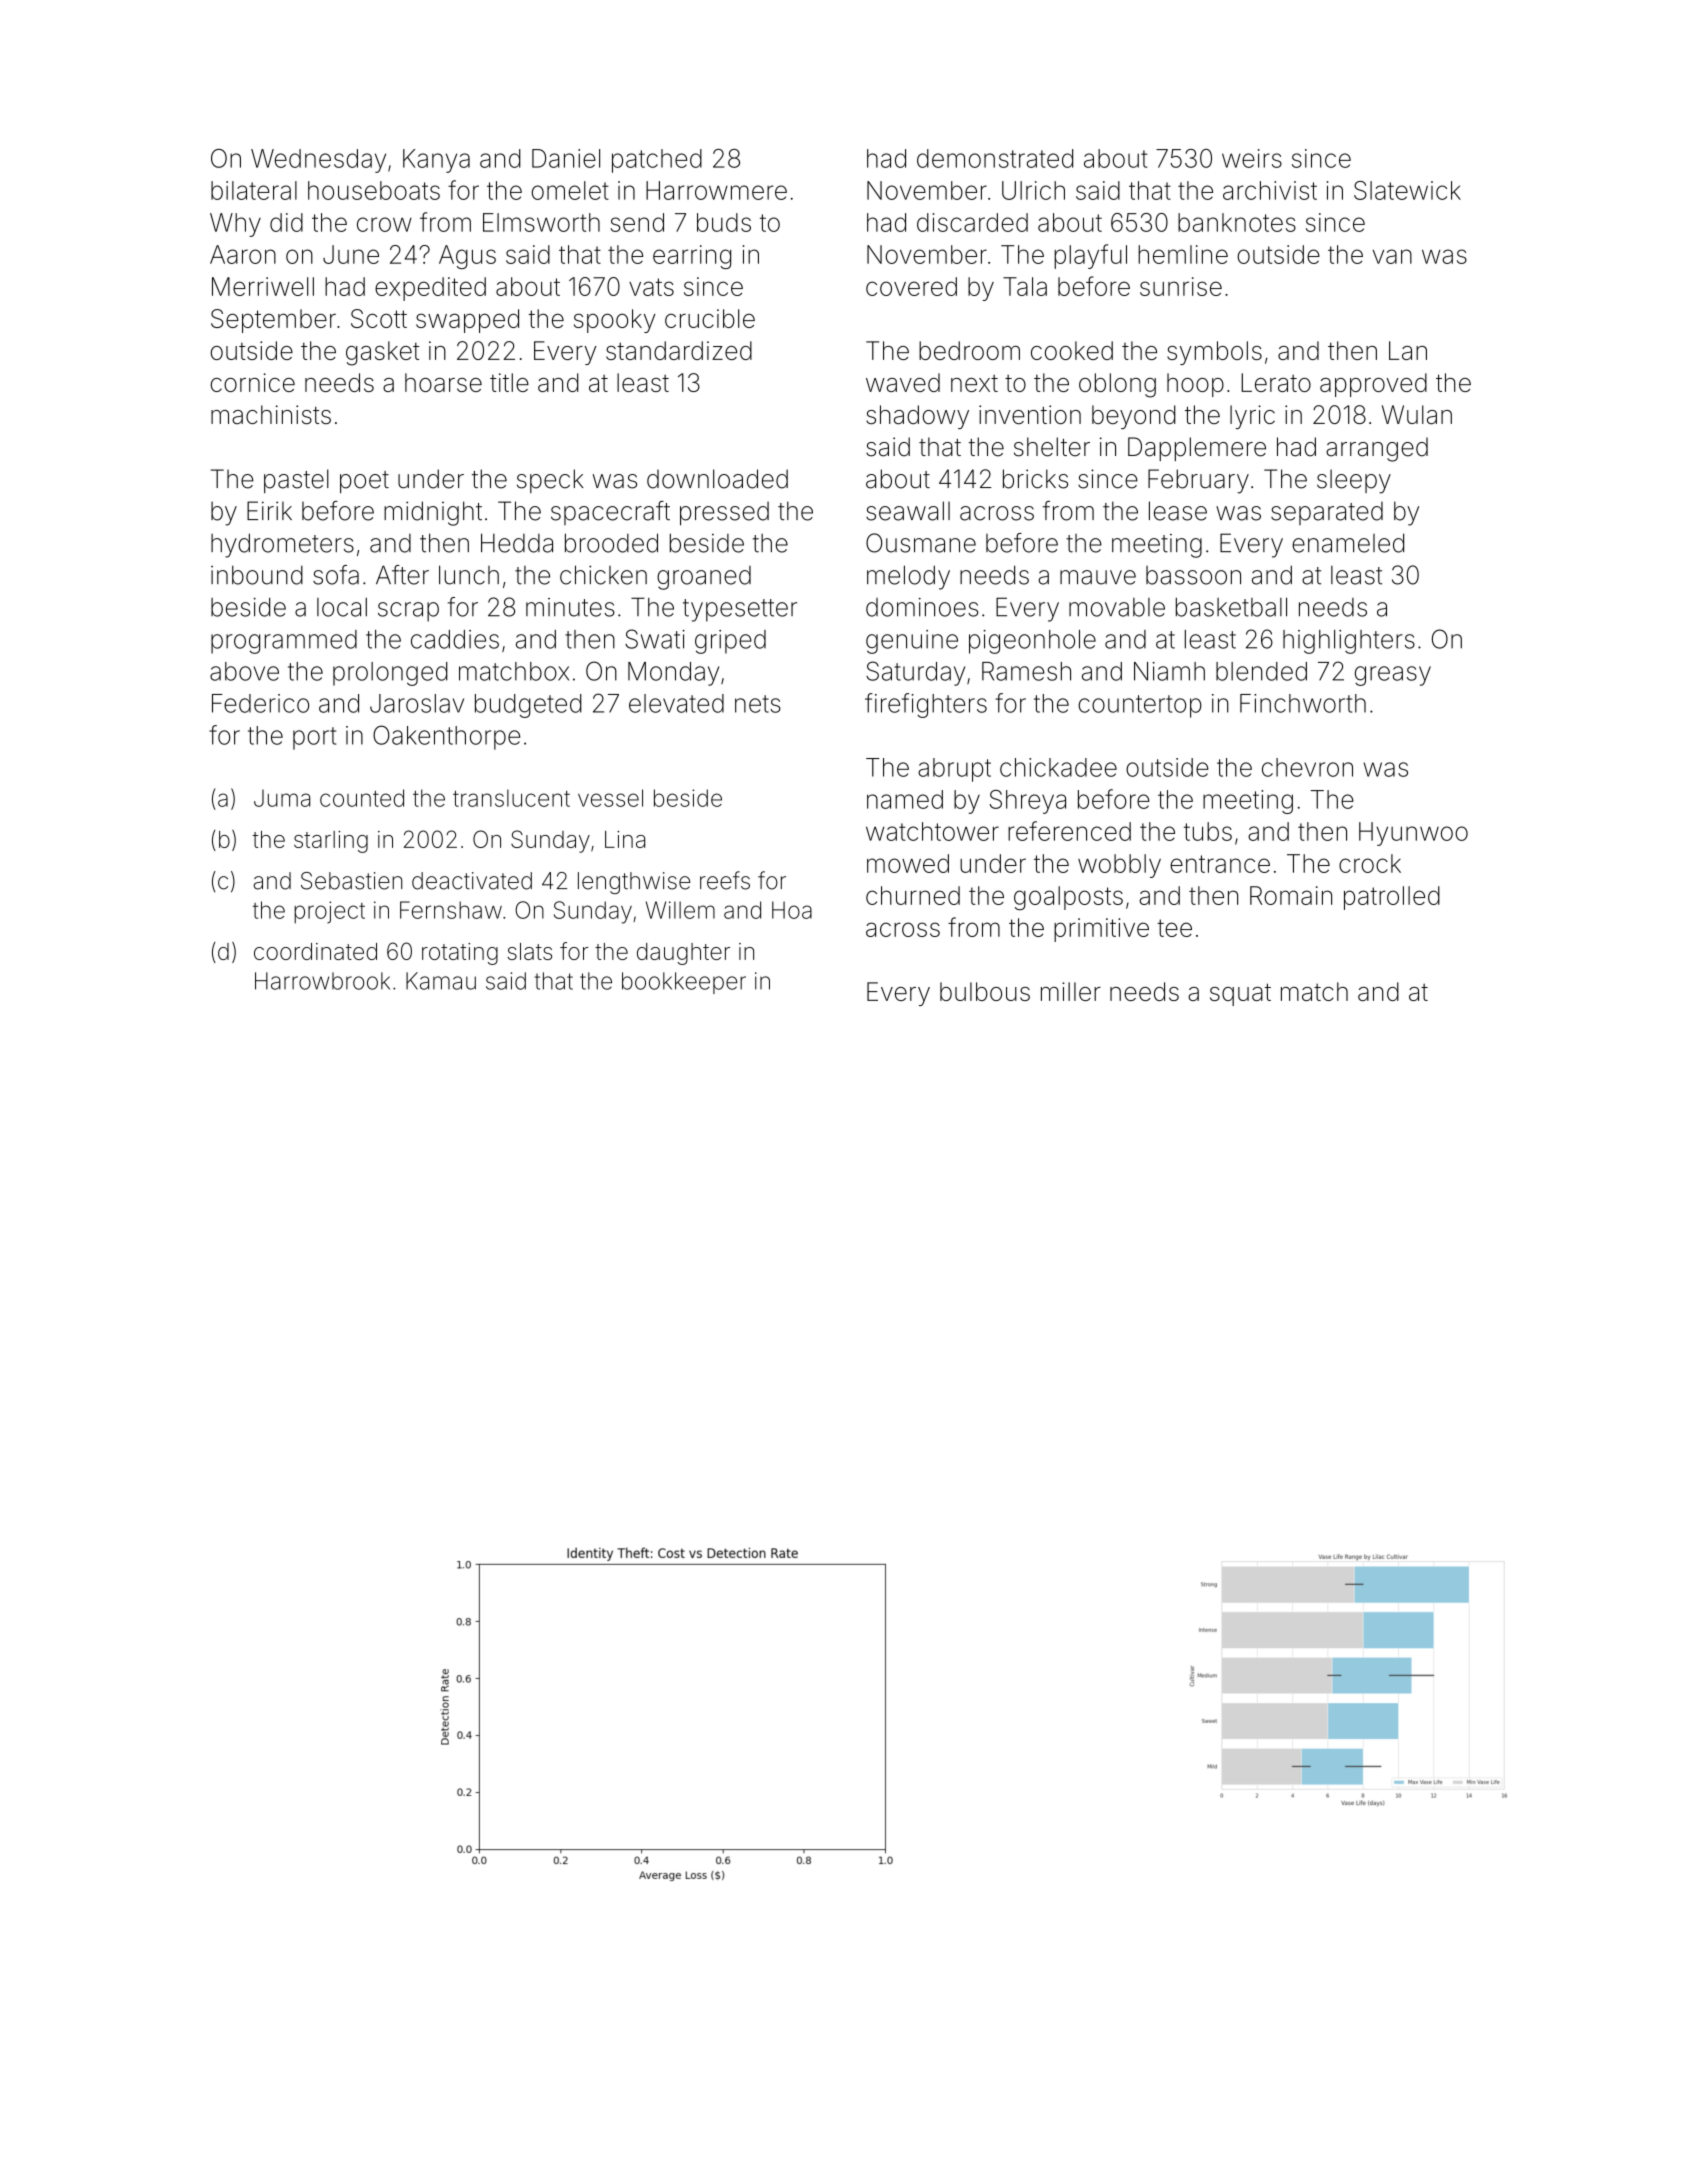 The height and width of the screenshot is (2178, 1683). What do you see at coordinates (905, 799) in the screenshot?
I see `named` at bounding box center [905, 799].
